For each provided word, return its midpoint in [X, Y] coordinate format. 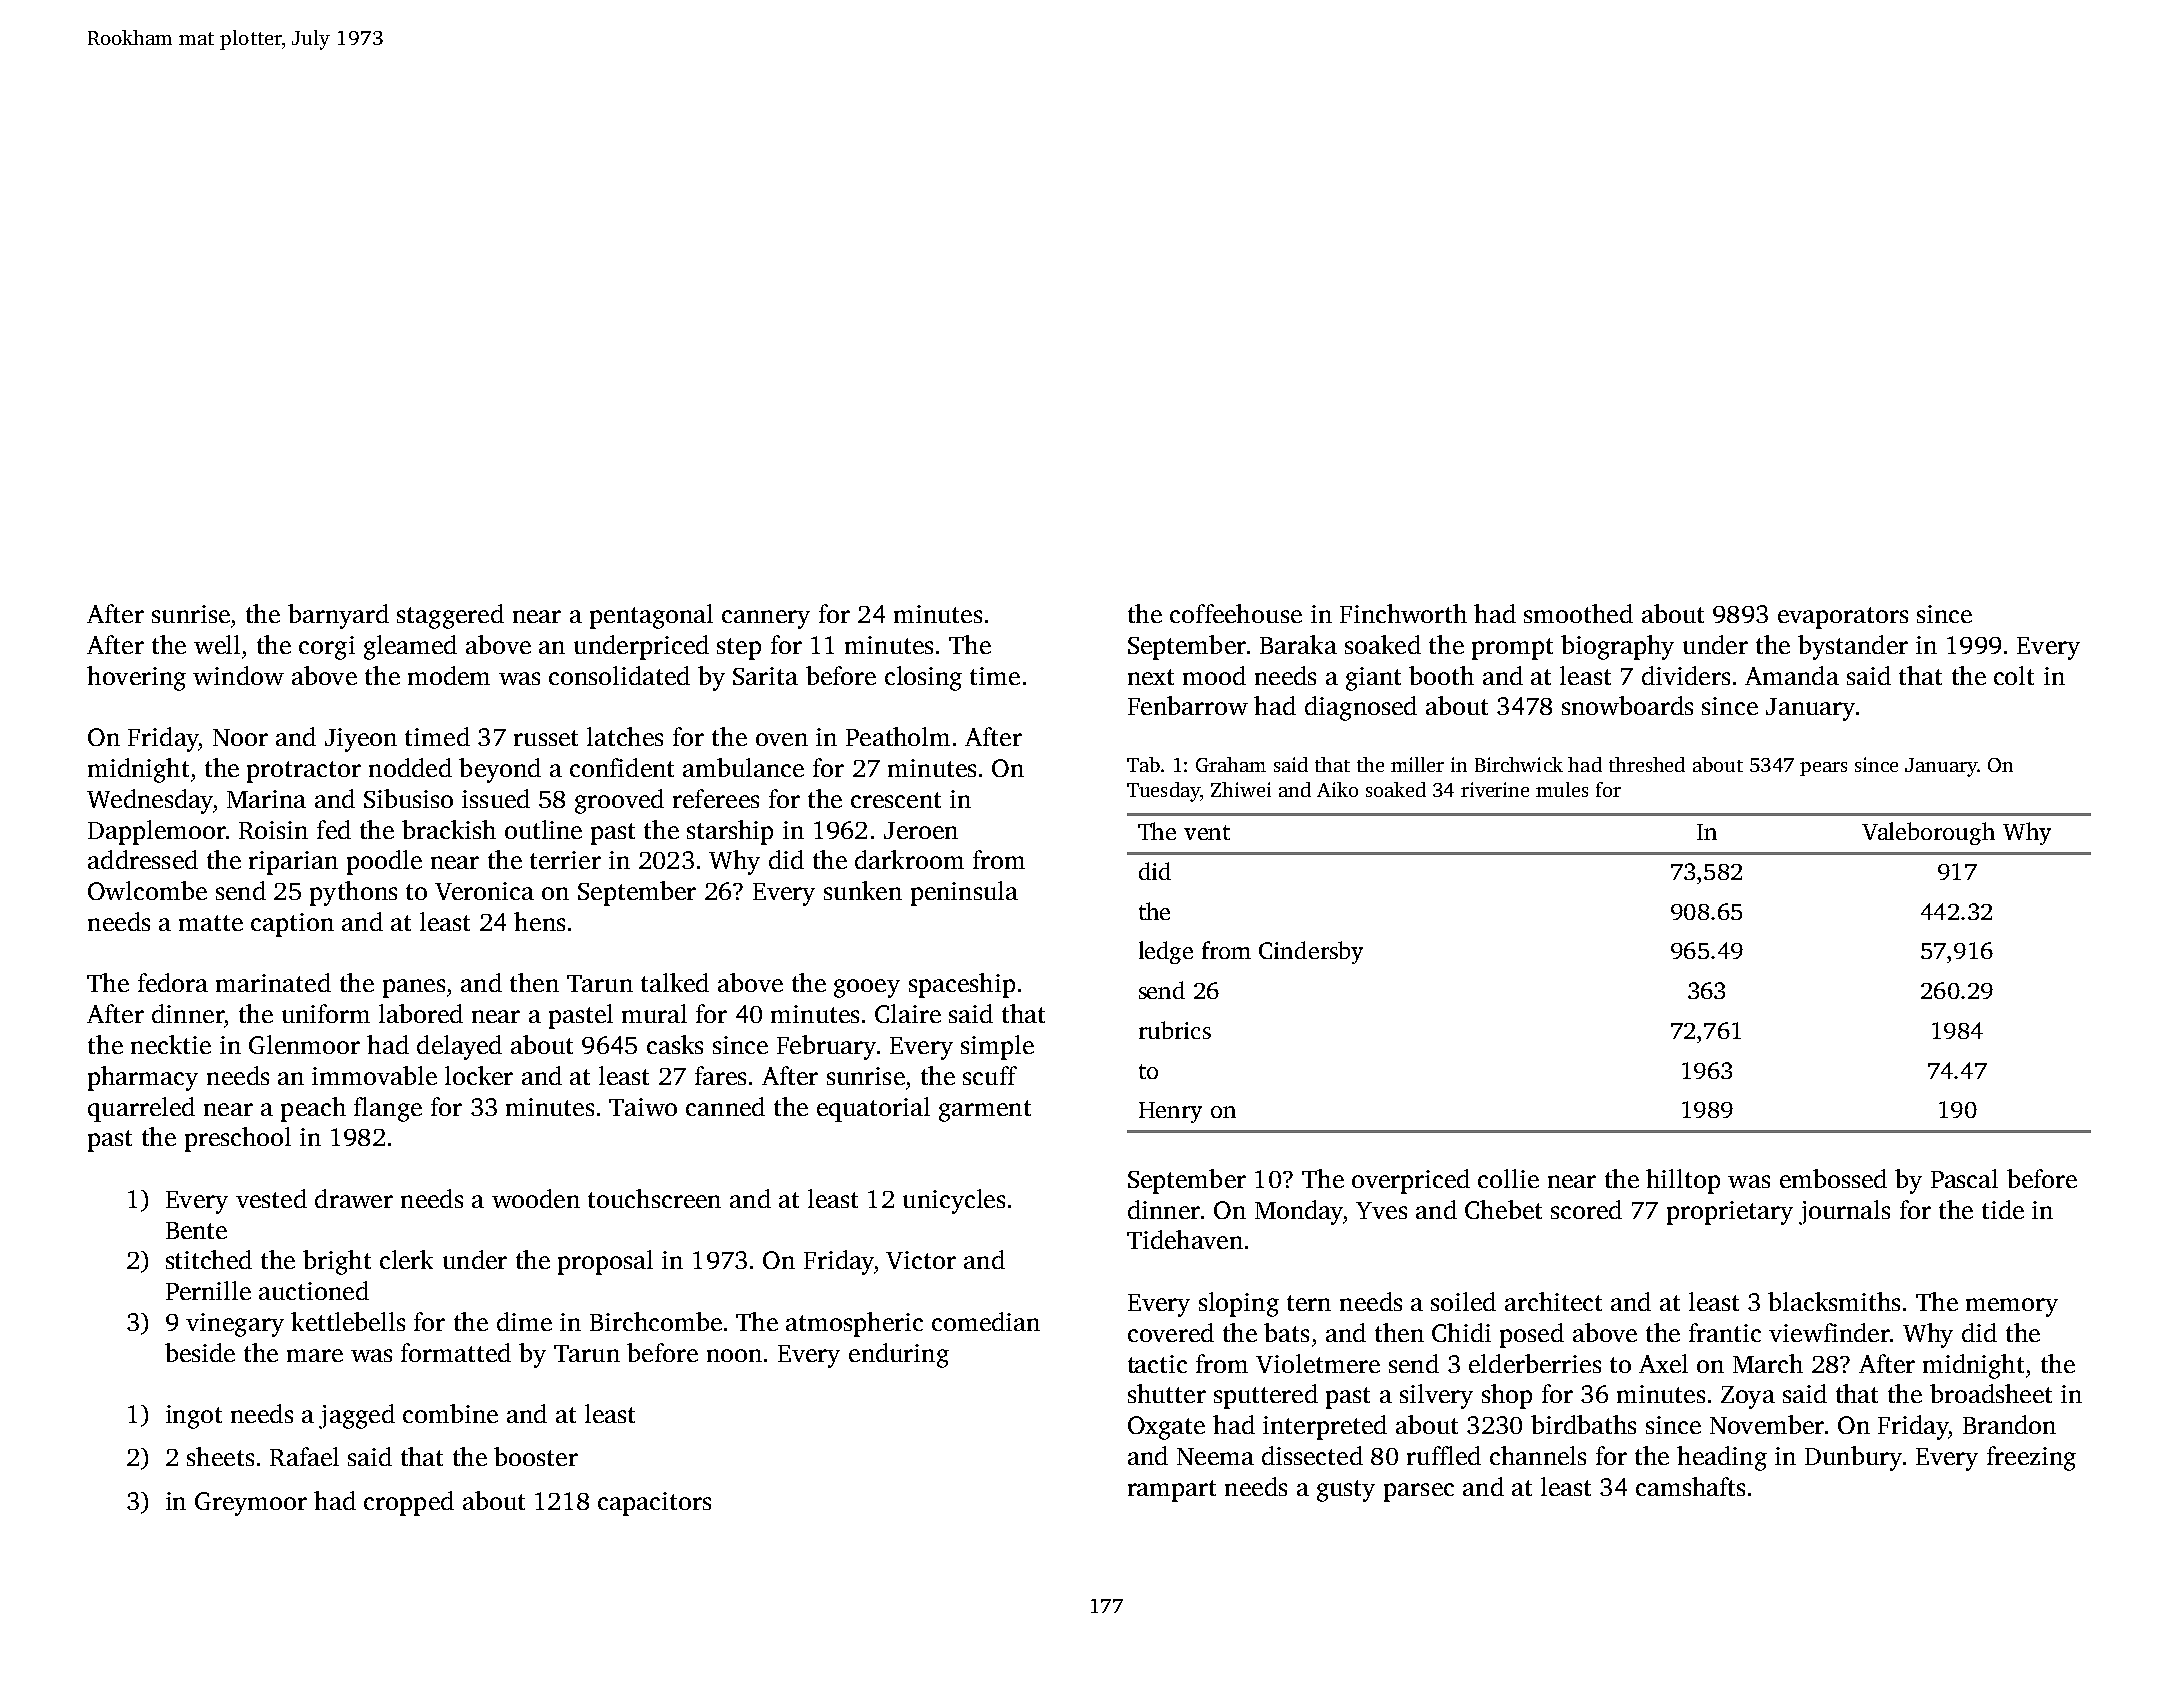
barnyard [338, 616]
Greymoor [251, 1504]
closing [923, 678]
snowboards [1627, 705]
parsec [1419, 1492]
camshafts [1690, 1486]
